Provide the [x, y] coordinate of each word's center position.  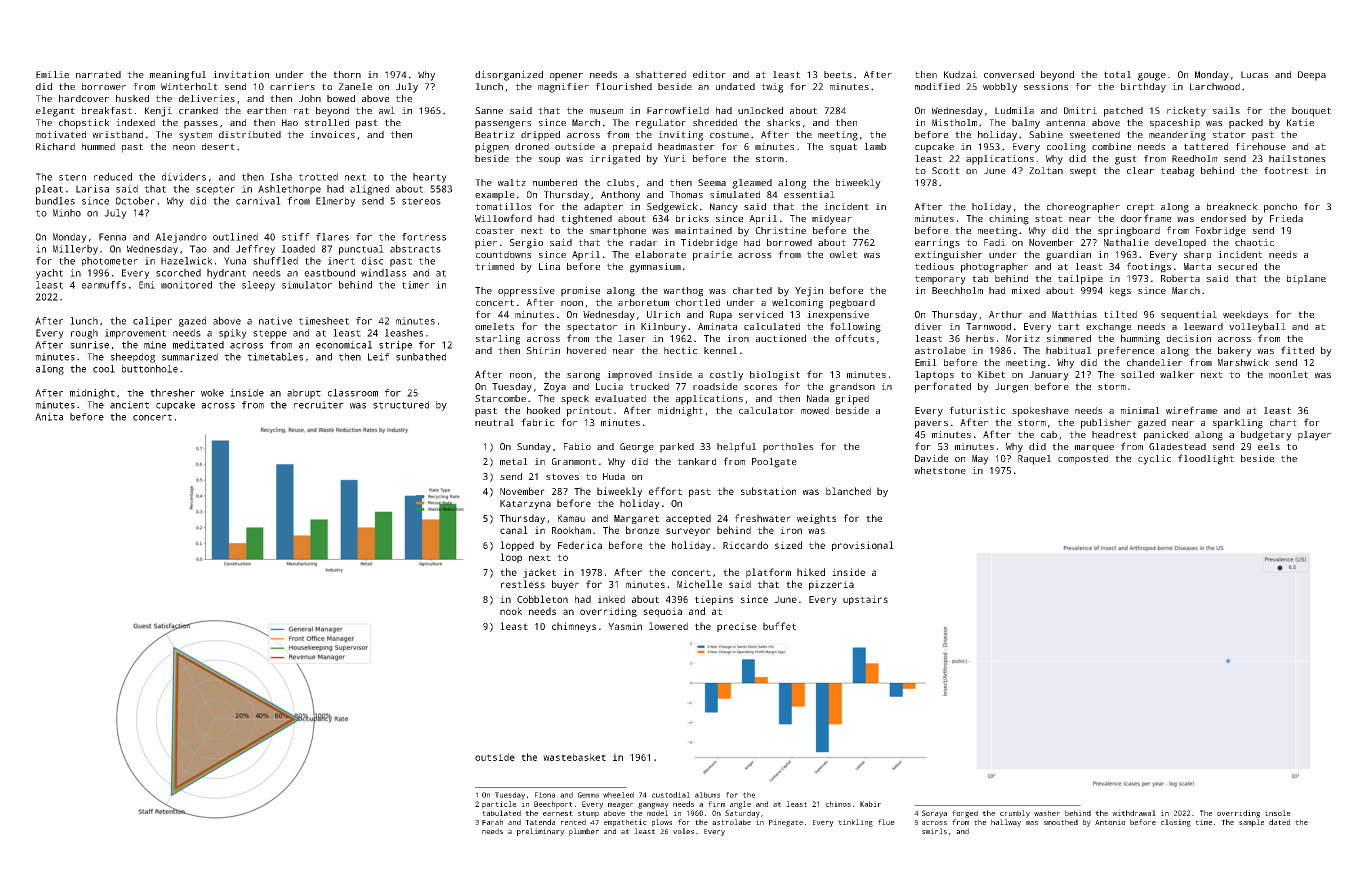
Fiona [545, 795]
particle [499, 805]
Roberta [1180, 278]
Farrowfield [678, 110]
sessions [1046, 86]
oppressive [526, 292]
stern [72, 177]
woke [212, 393]
